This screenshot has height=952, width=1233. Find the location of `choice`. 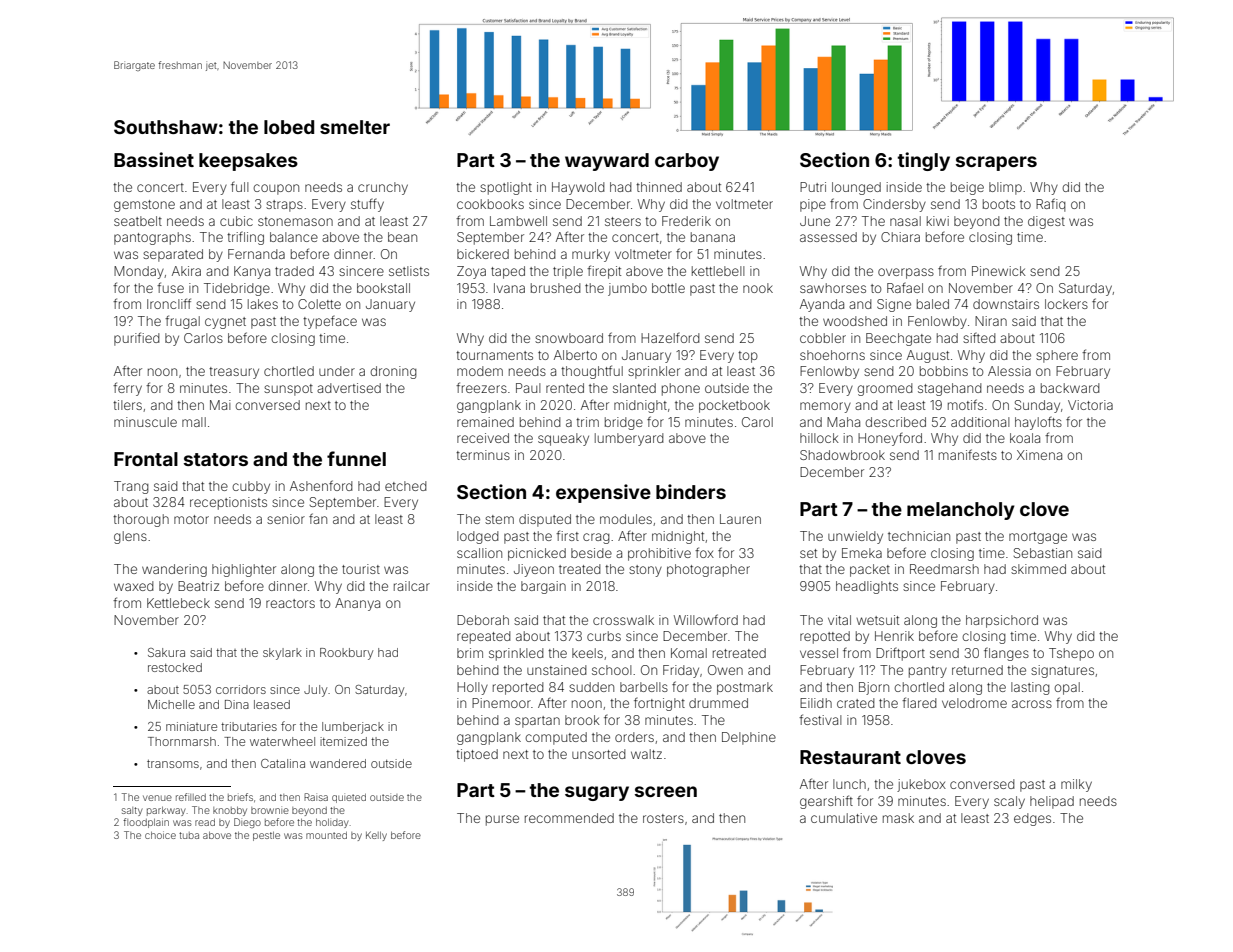

choice is located at coordinates (160, 835).
